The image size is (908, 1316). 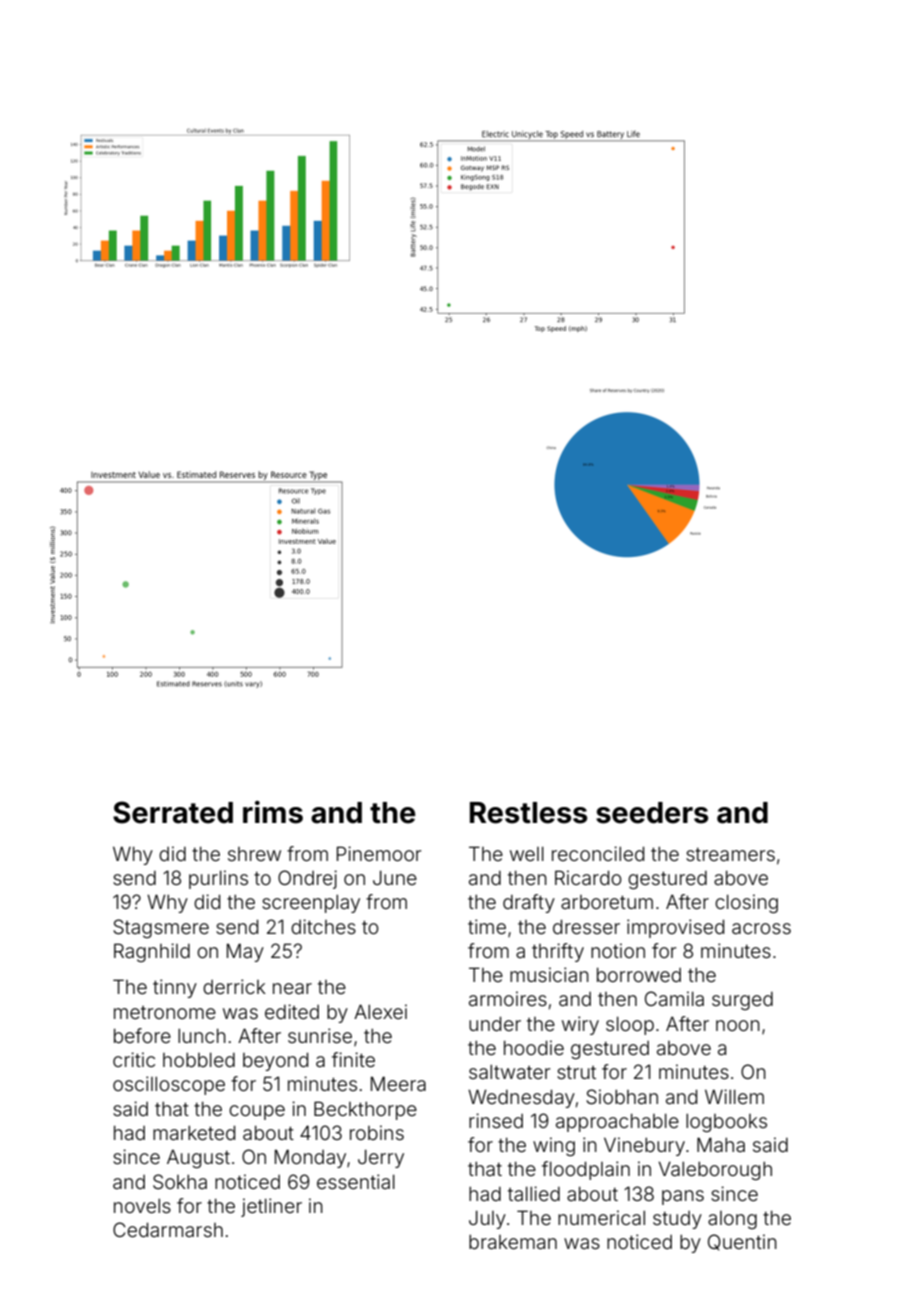 I want to click on rinsed, so click(x=496, y=1120).
